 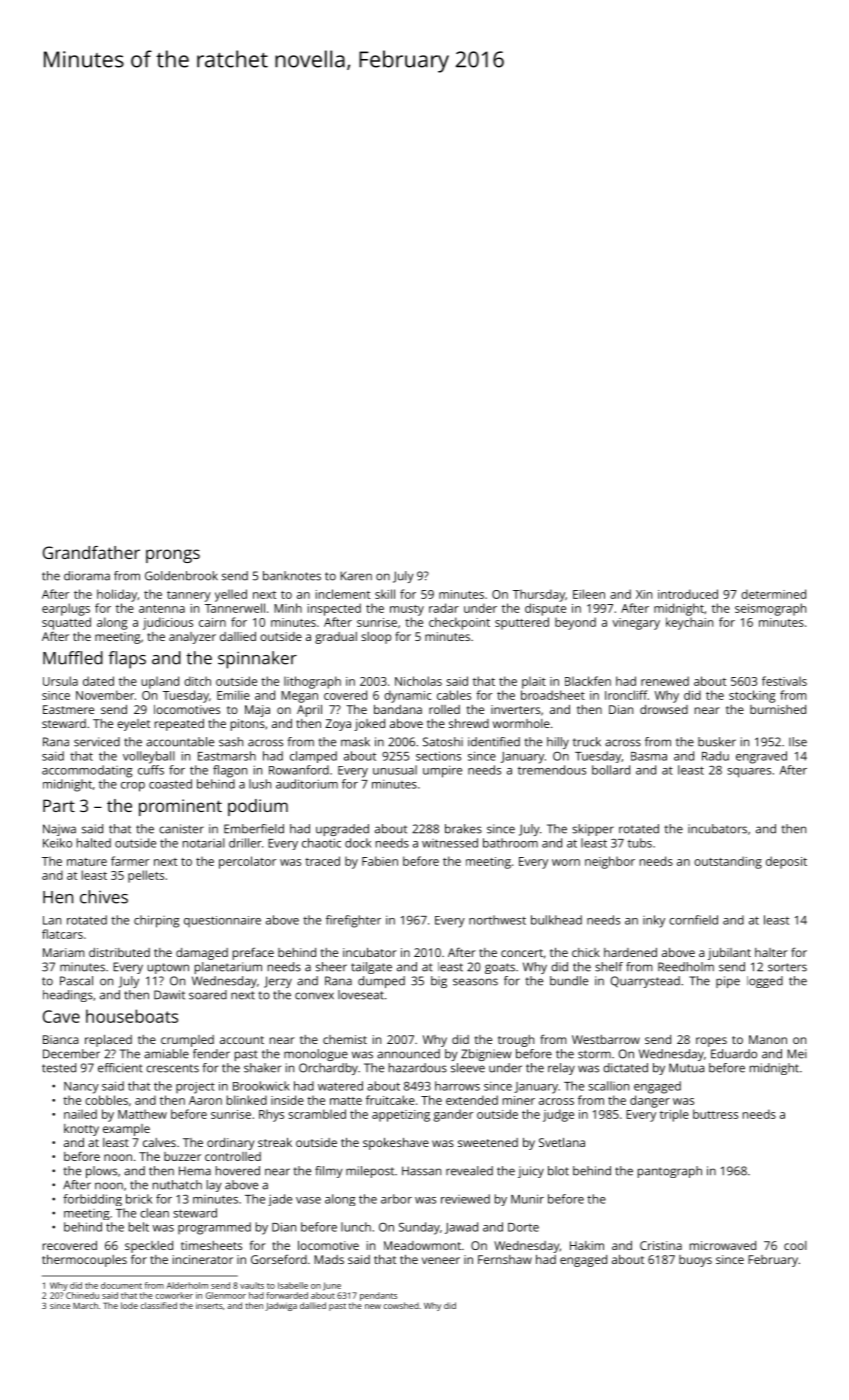 I want to click on bathroom, so click(x=510, y=843).
